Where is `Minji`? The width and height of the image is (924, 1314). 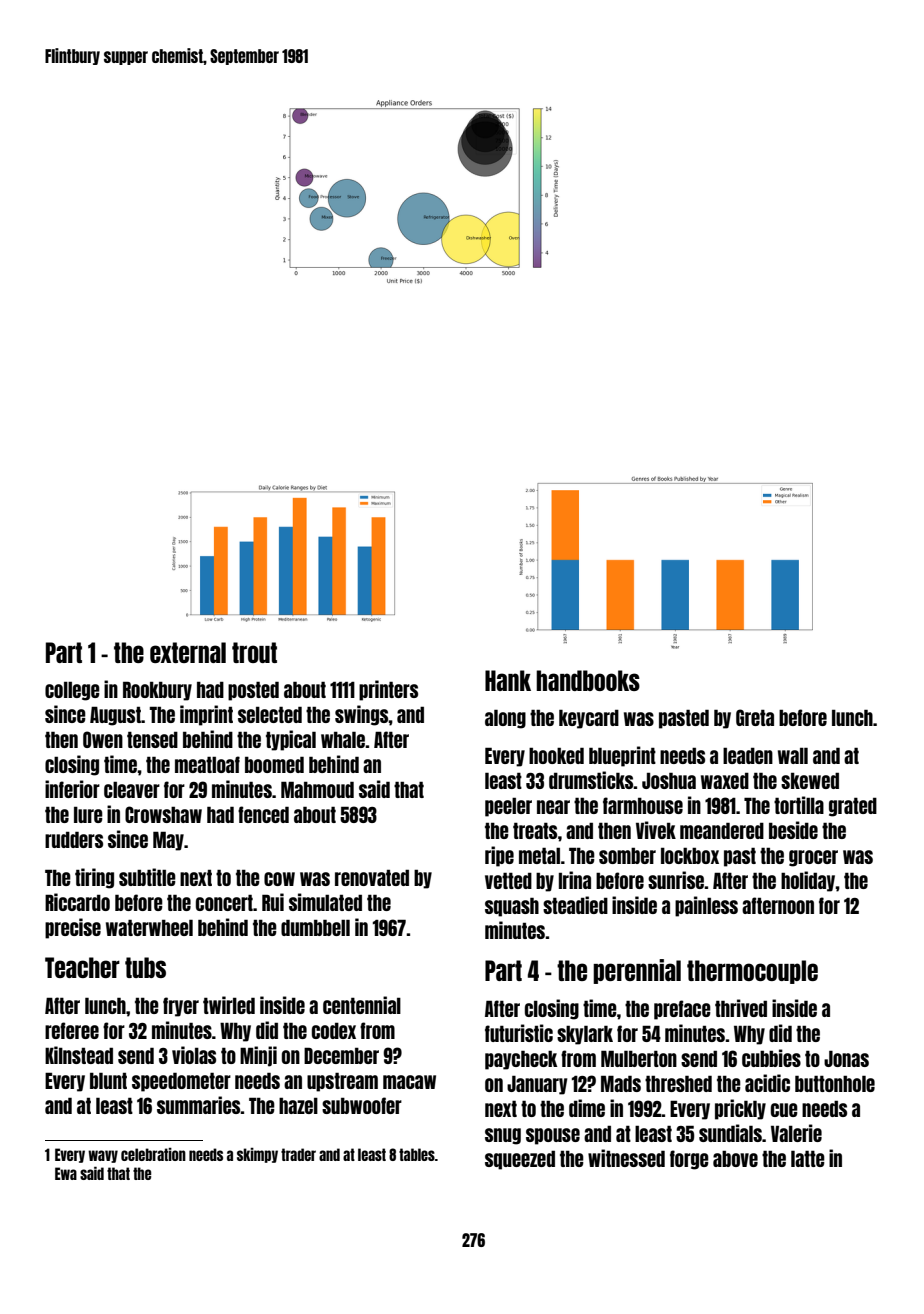 Minji is located at coordinates (258, 1056).
